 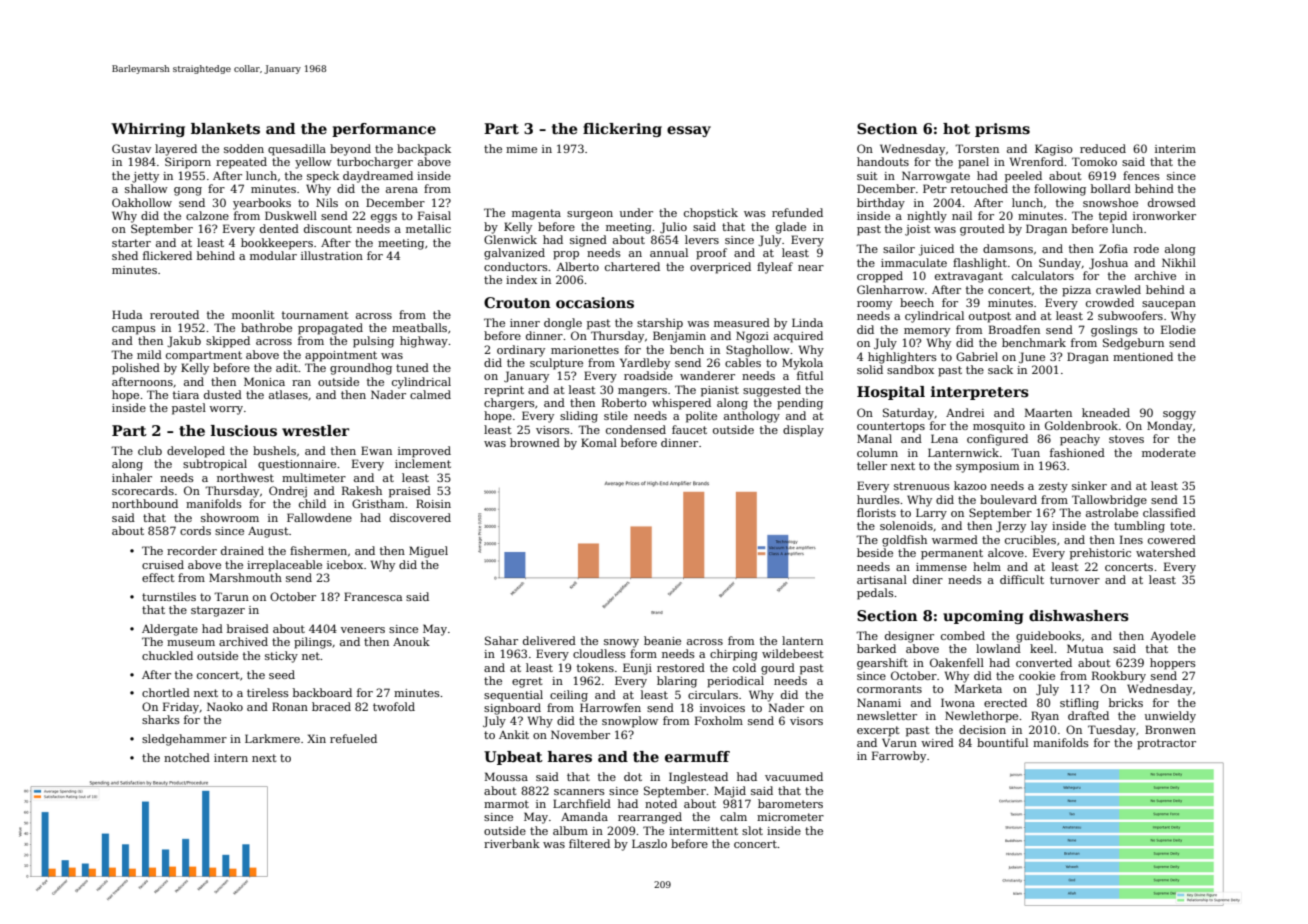 I want to click on flickering, so click(x=622, y=130).
